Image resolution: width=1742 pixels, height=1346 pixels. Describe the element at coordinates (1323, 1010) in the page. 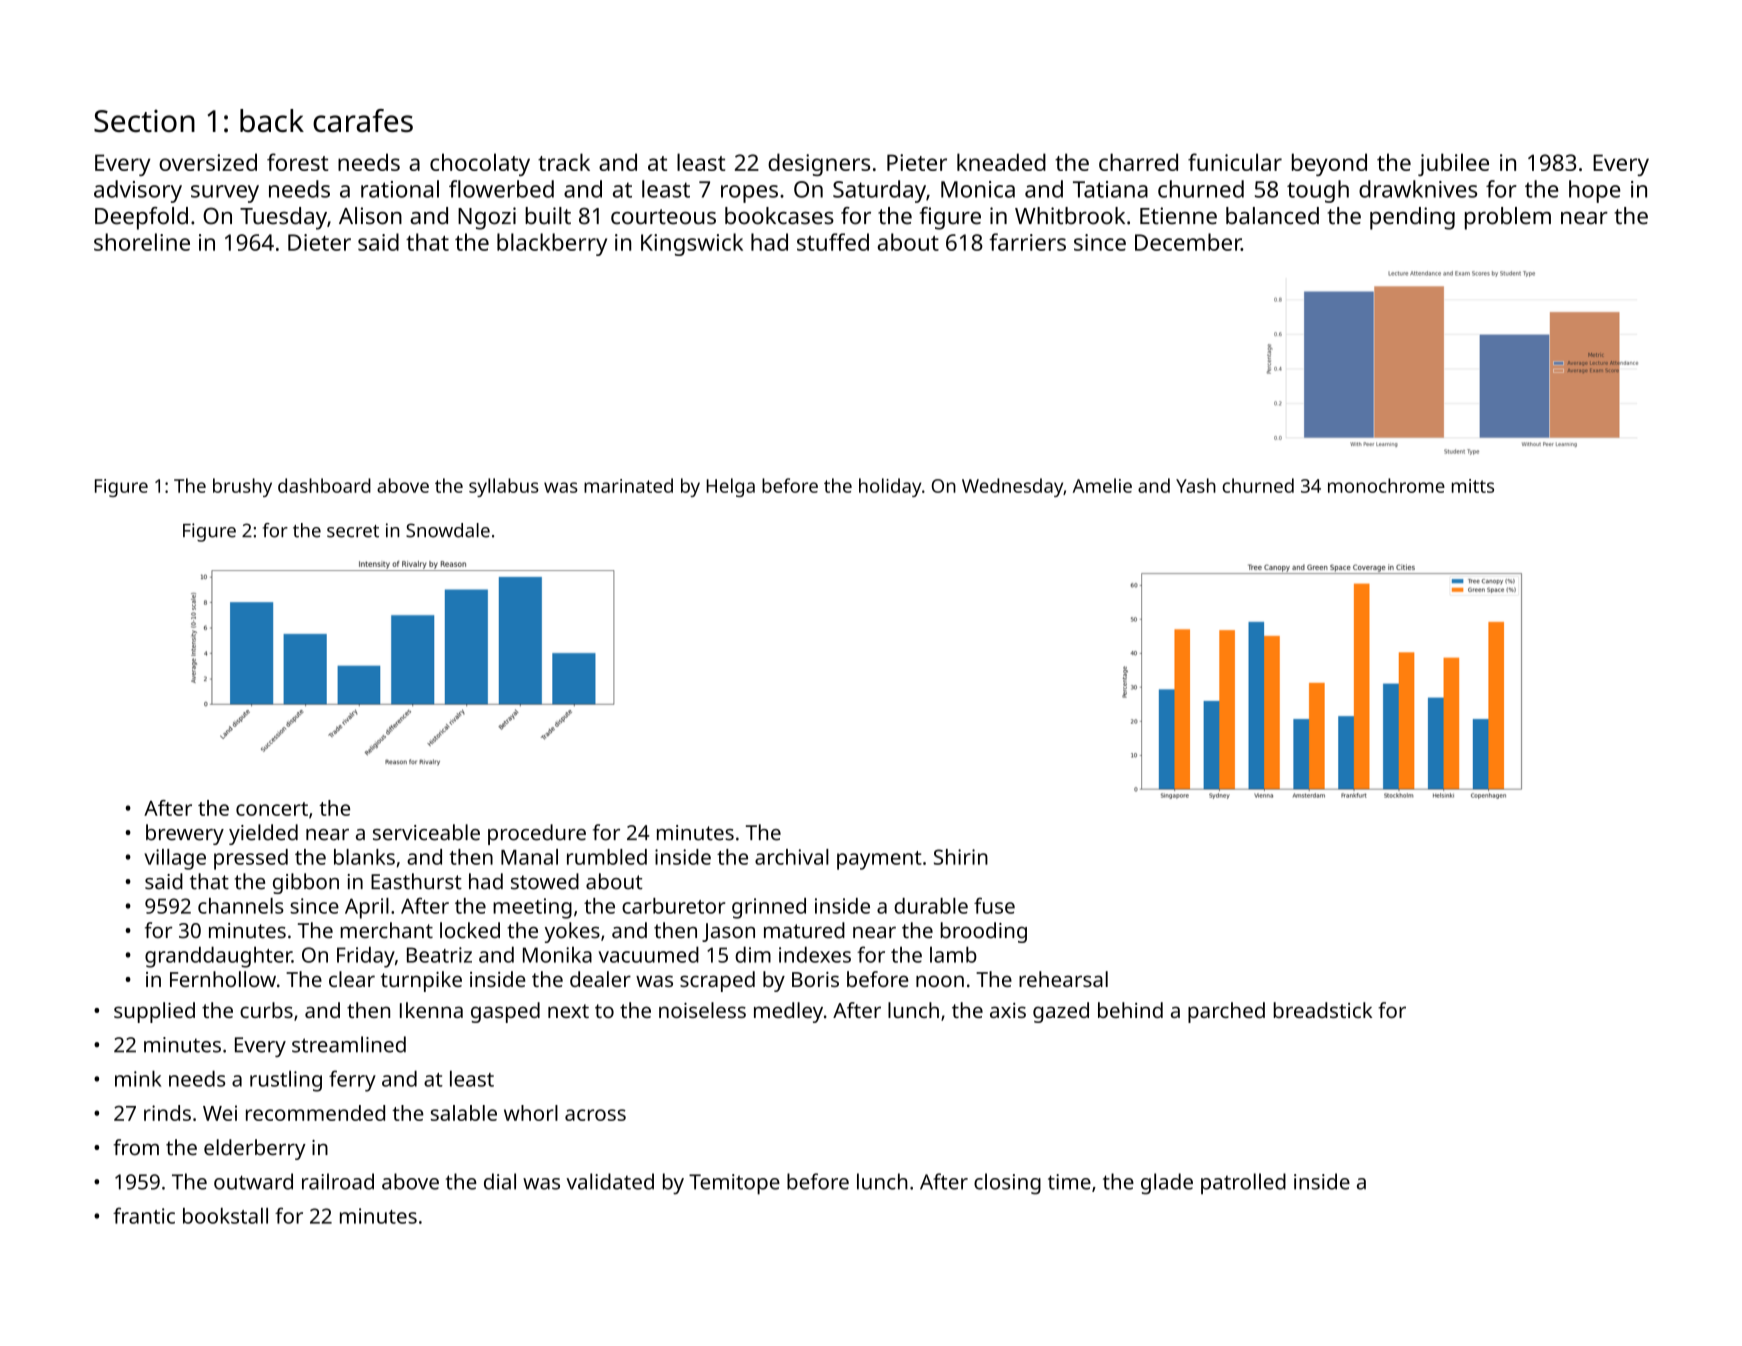

I see `breadstick` at that location.
